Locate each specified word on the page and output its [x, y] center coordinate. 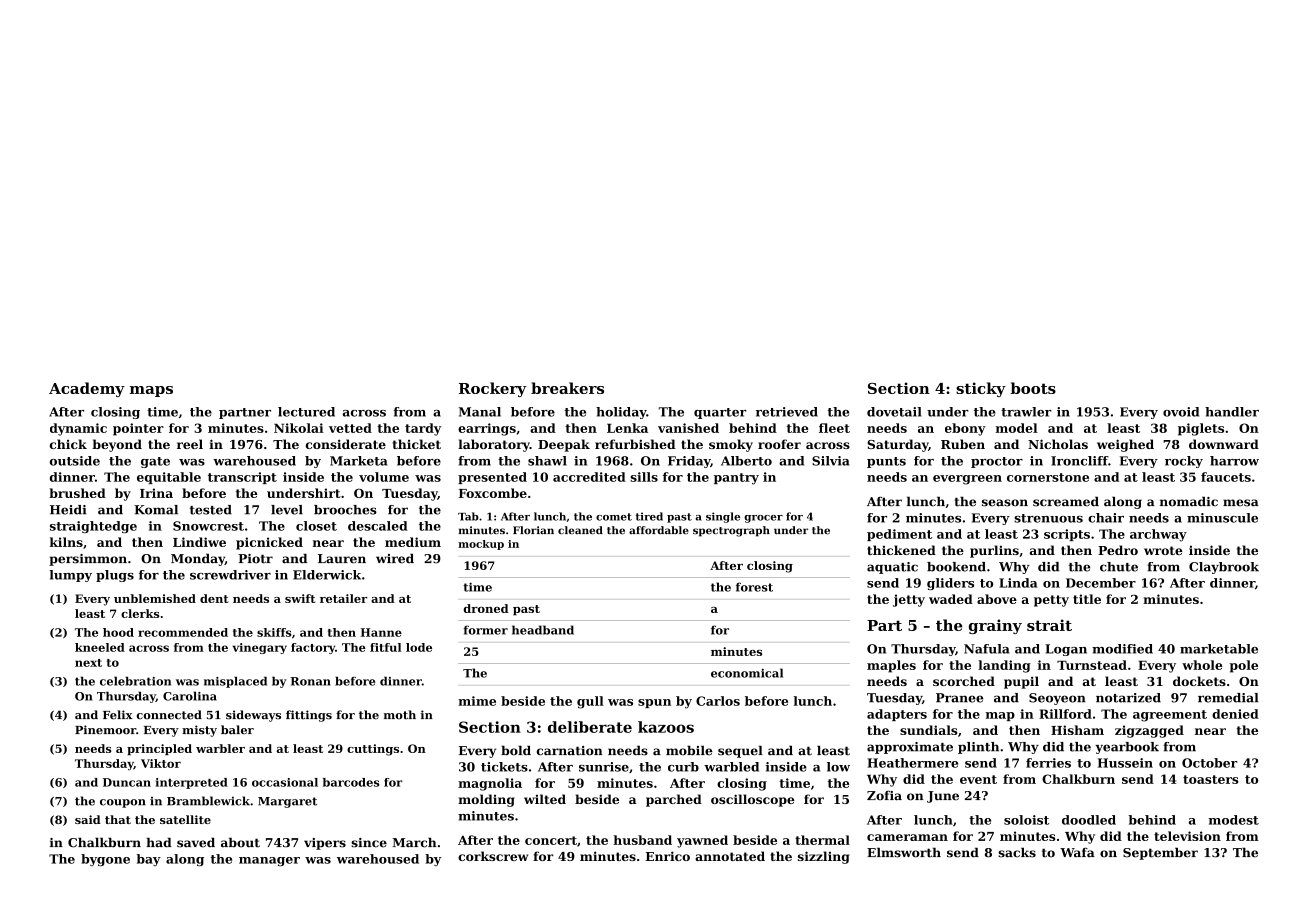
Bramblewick [208, 801]
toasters [1211, 779]
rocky [1184, 462]
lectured [306, 412]
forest [754, 587]
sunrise [604, 767]
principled [159, 749]
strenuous [1048, 518]
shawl [547, 461]
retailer [343, 598]
